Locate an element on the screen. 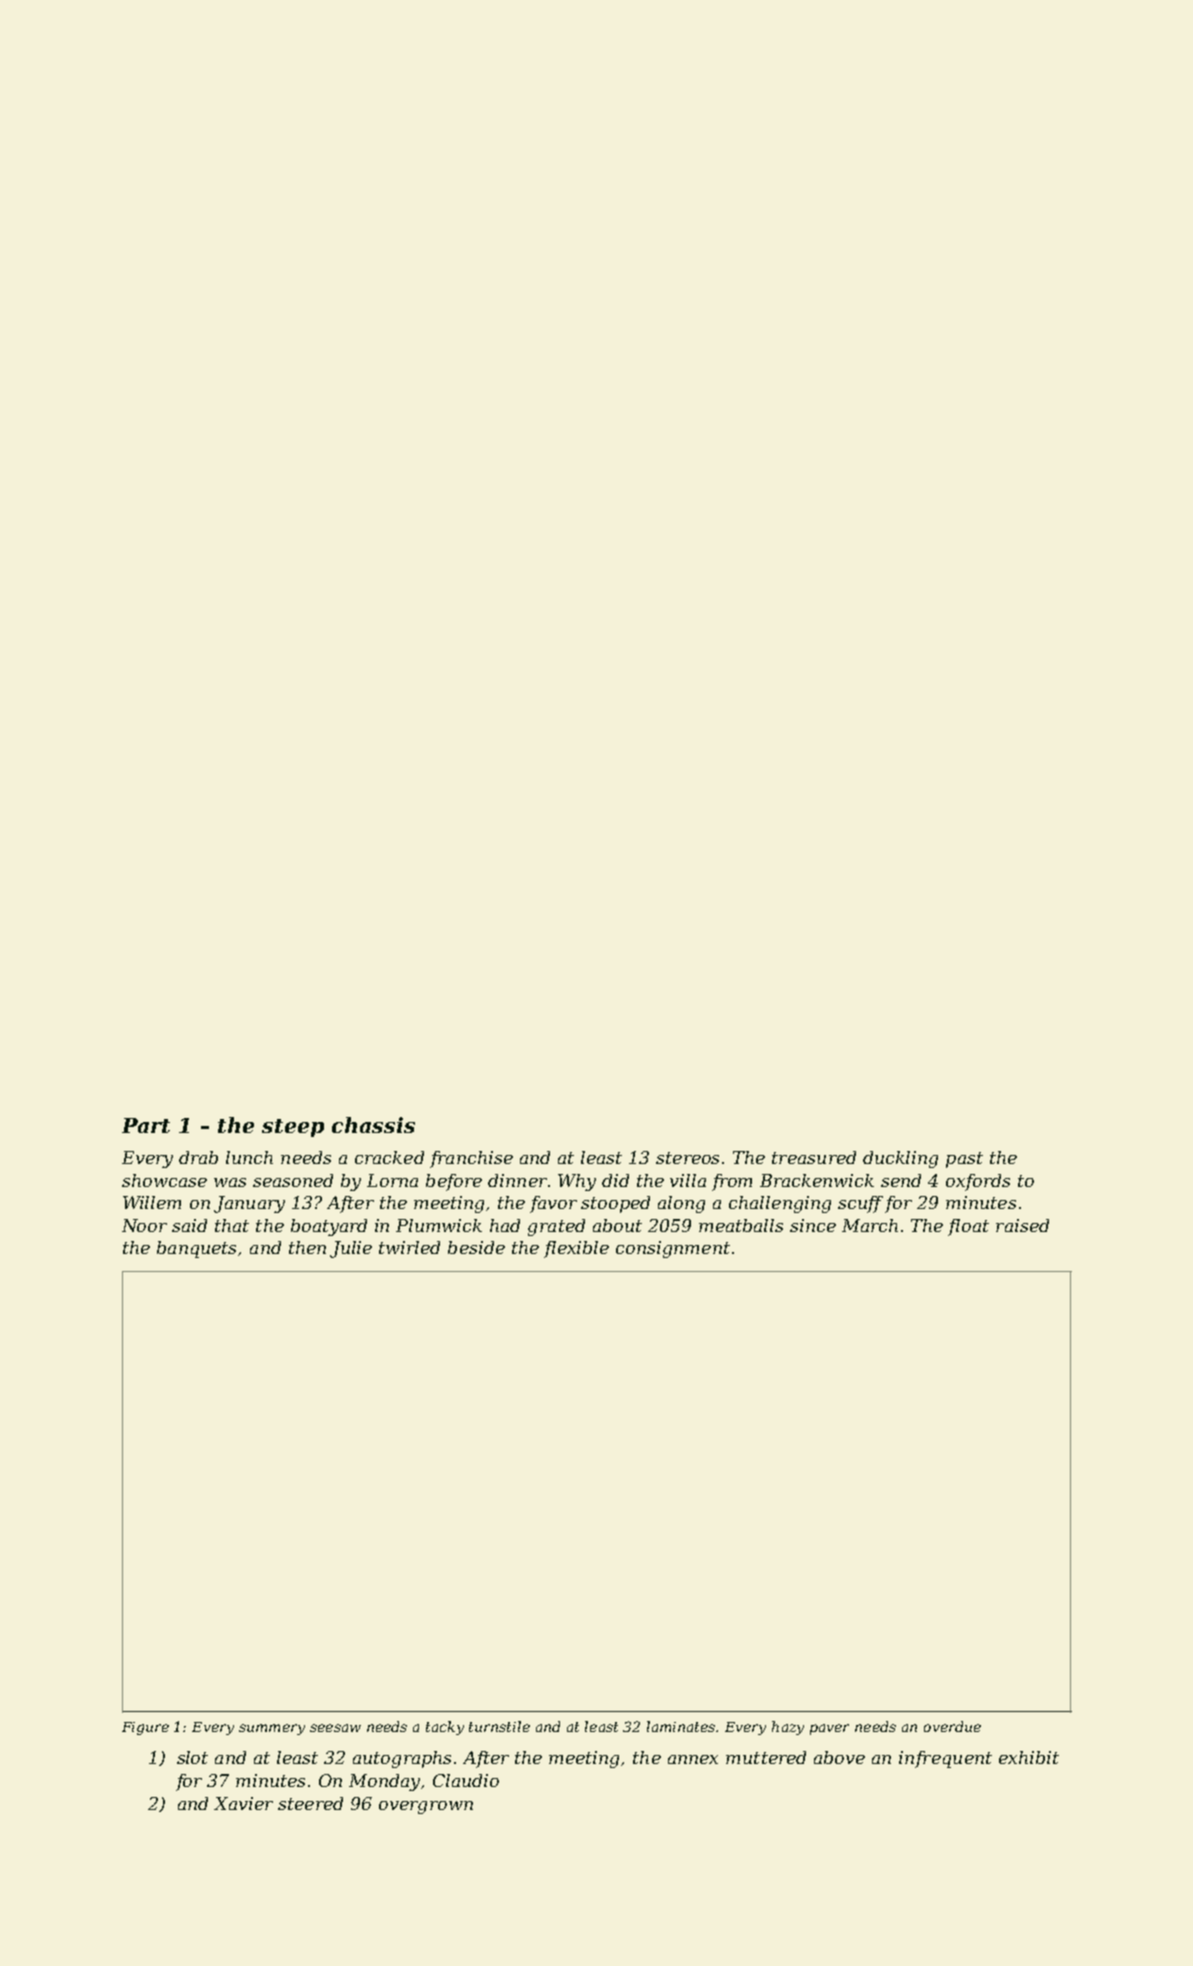 This screenshot has width=1193, height=1966. stereos is located at coordinates (687, 1158).
